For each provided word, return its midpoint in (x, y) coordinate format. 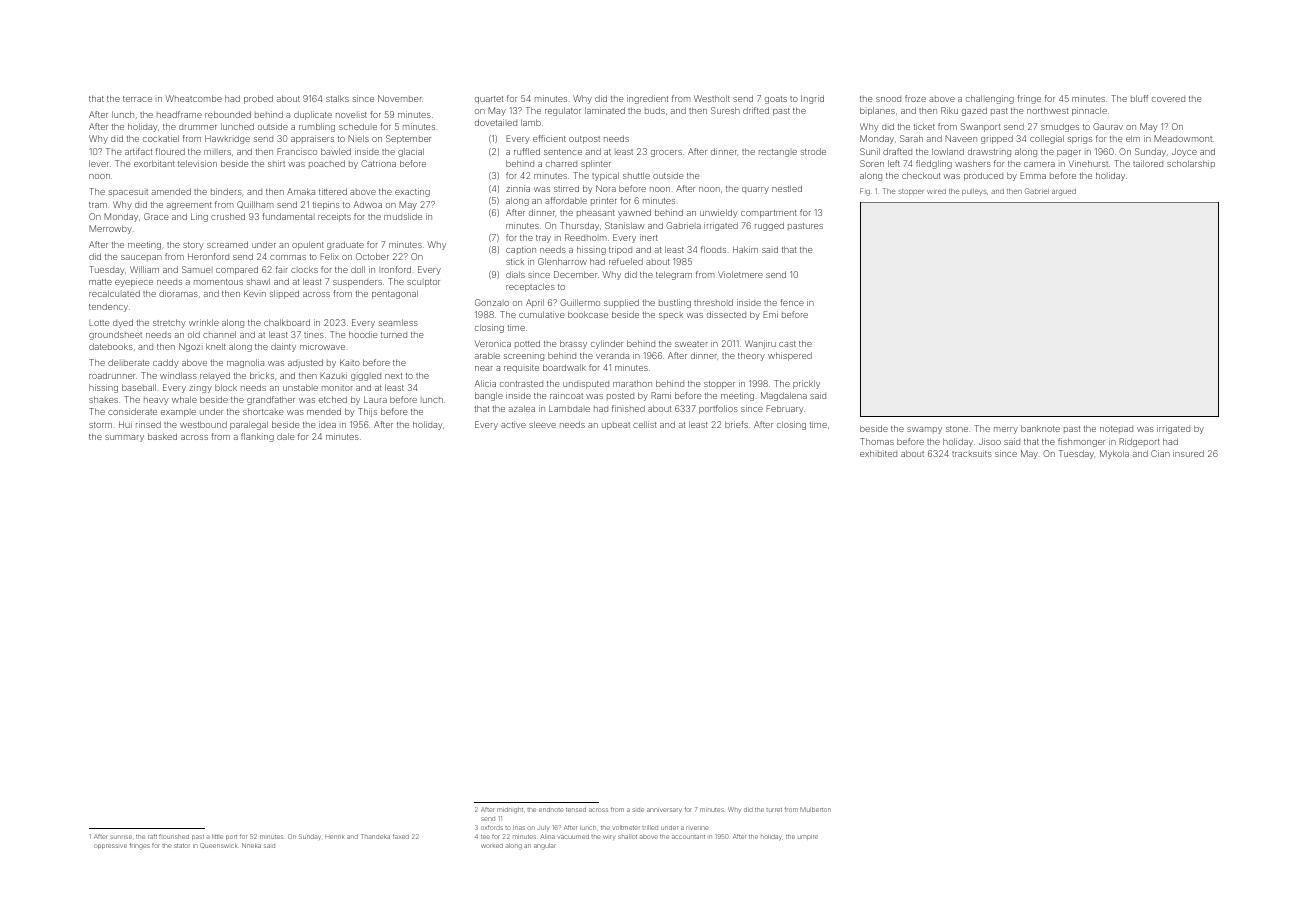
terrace (137, 99)
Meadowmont (1183, 138)
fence (792, 302)
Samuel (197, 269)
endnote (551, 809)
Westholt (712, 98)
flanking (257, 437)
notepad (1116, 429)
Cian (1160, 453)
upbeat (616, 426)
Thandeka (375, 836)
